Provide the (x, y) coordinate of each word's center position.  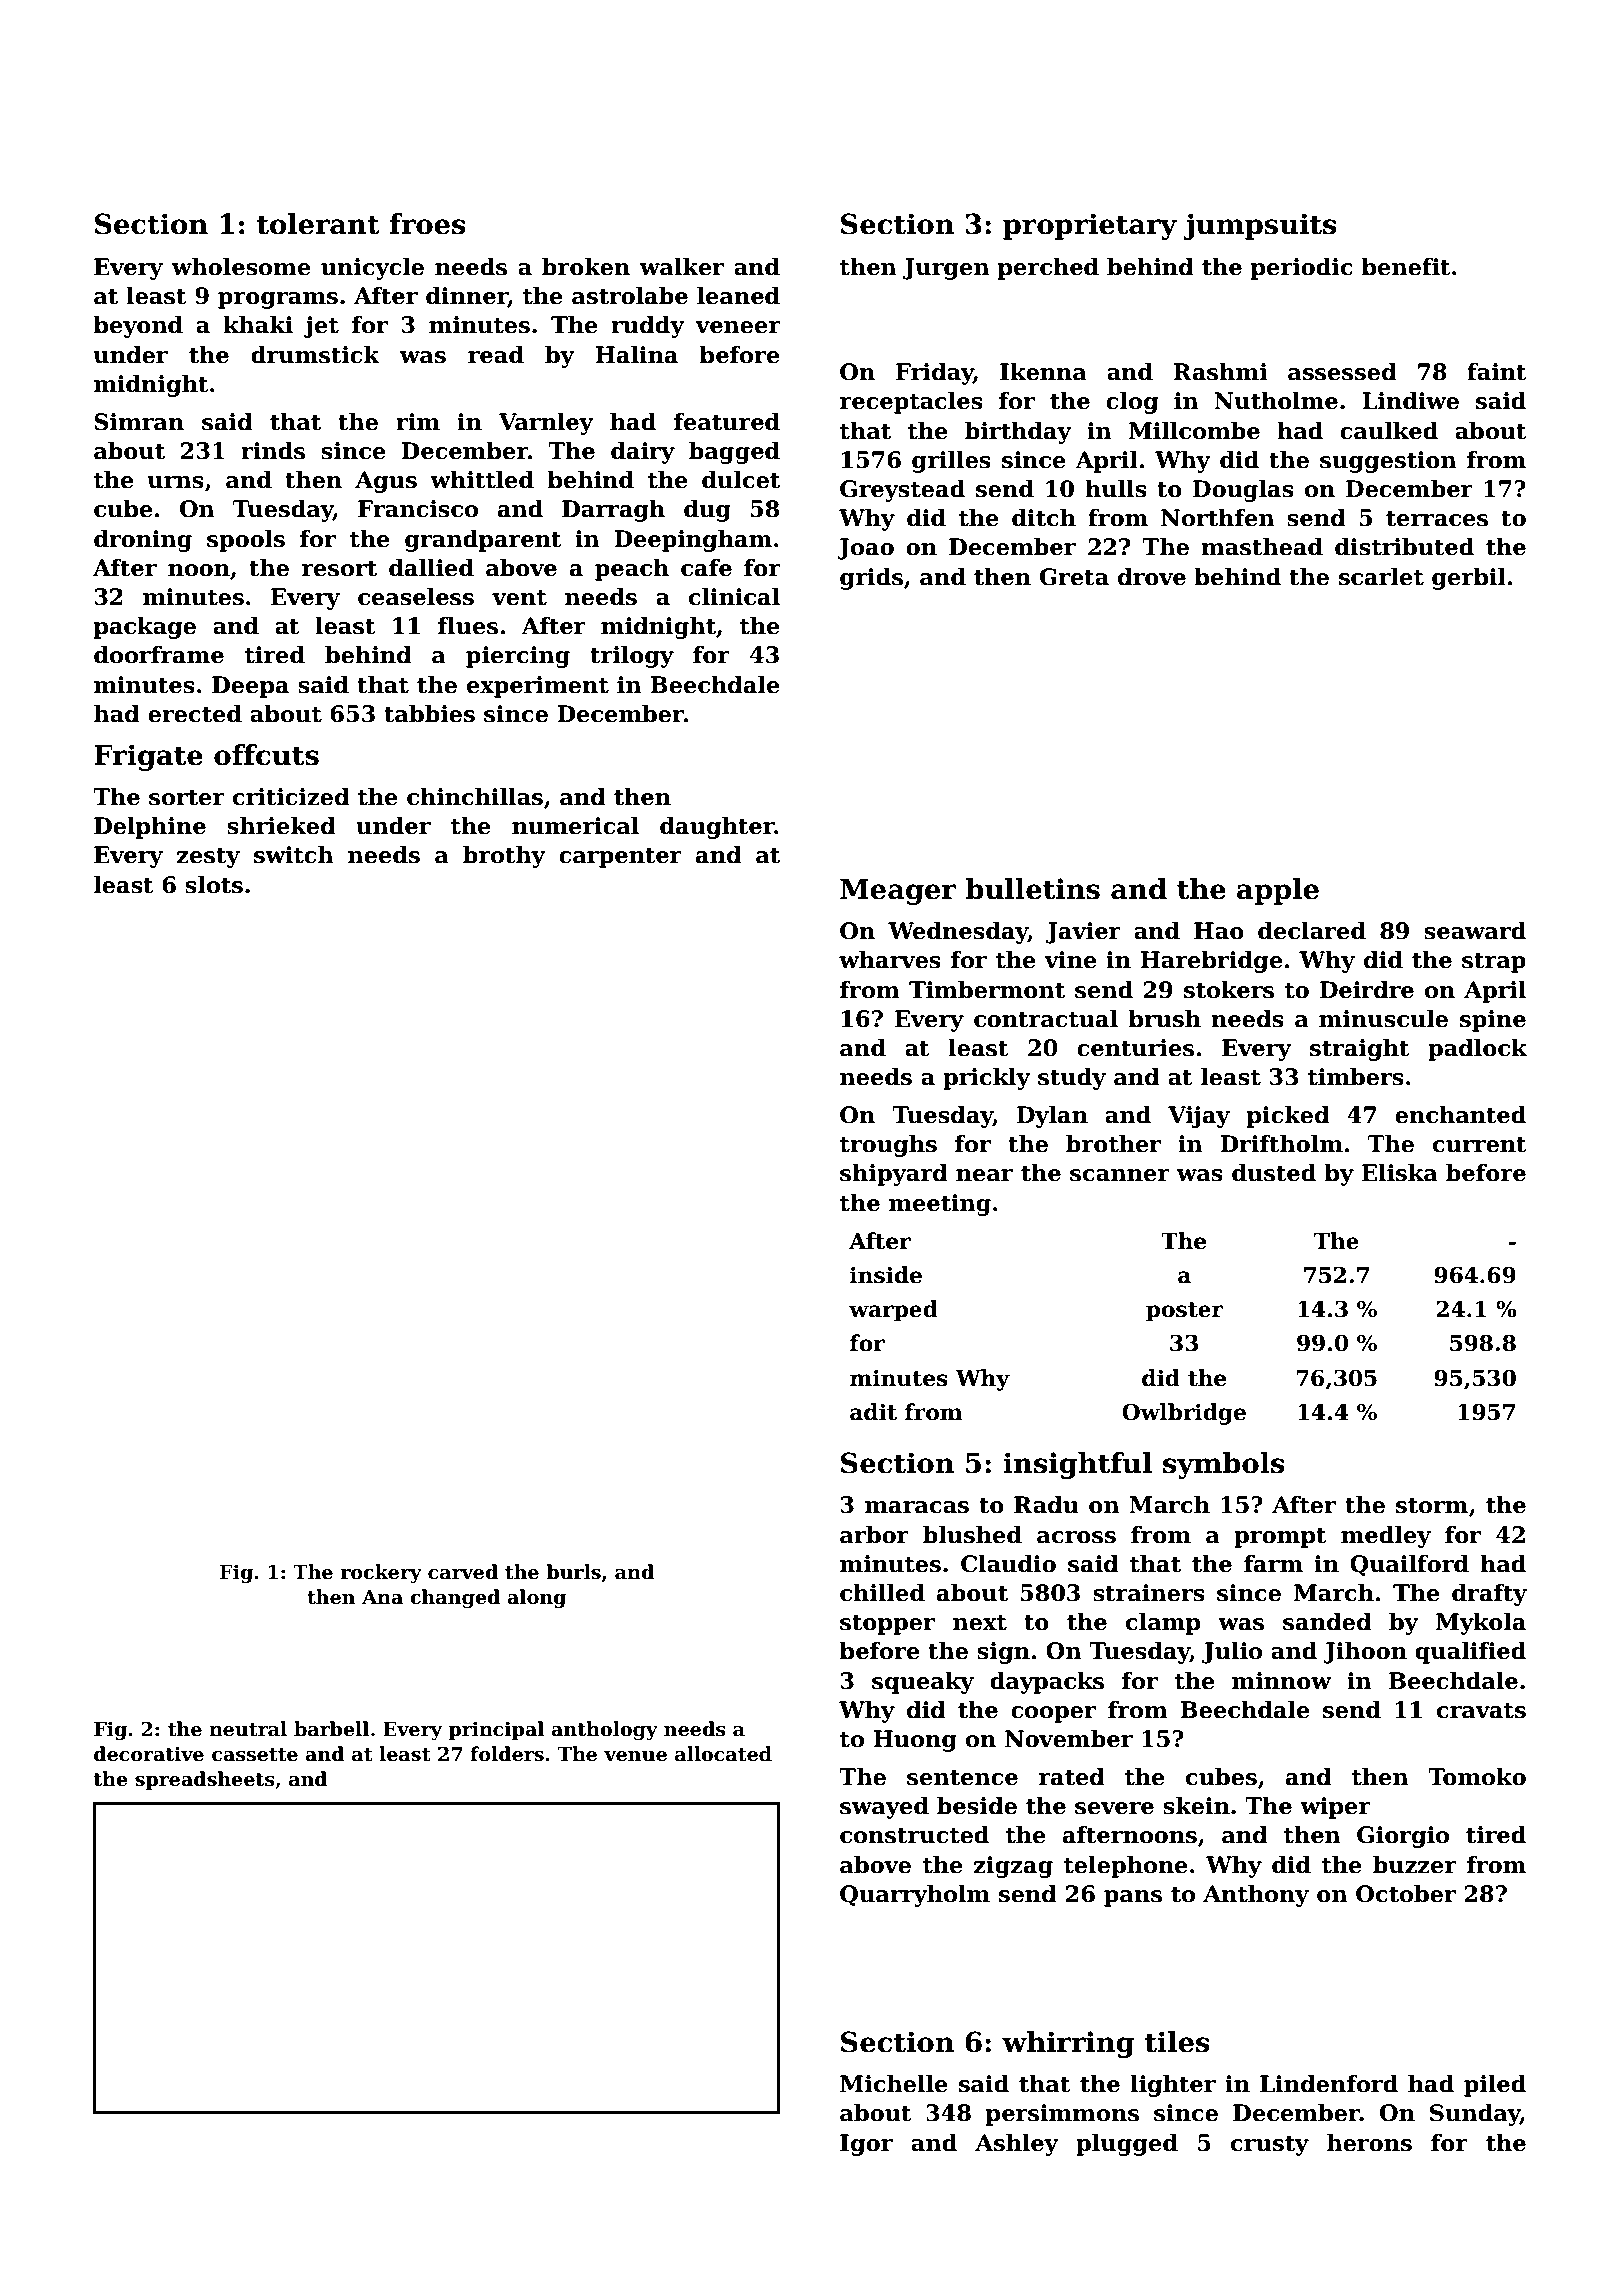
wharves (890, 960)
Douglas (1243, 491)
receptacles (911, 403)
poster (1184, 1312)
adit (873, 1412)
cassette (255, 1755)
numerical (575, 826)
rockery (381, 1573)
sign (1003, 1653)
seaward (1475, 931)
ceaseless (416, 597)
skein (1196, 1806)
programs (278, 300)
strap (1494, 963)
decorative (149, 1754)
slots (214, 885)
